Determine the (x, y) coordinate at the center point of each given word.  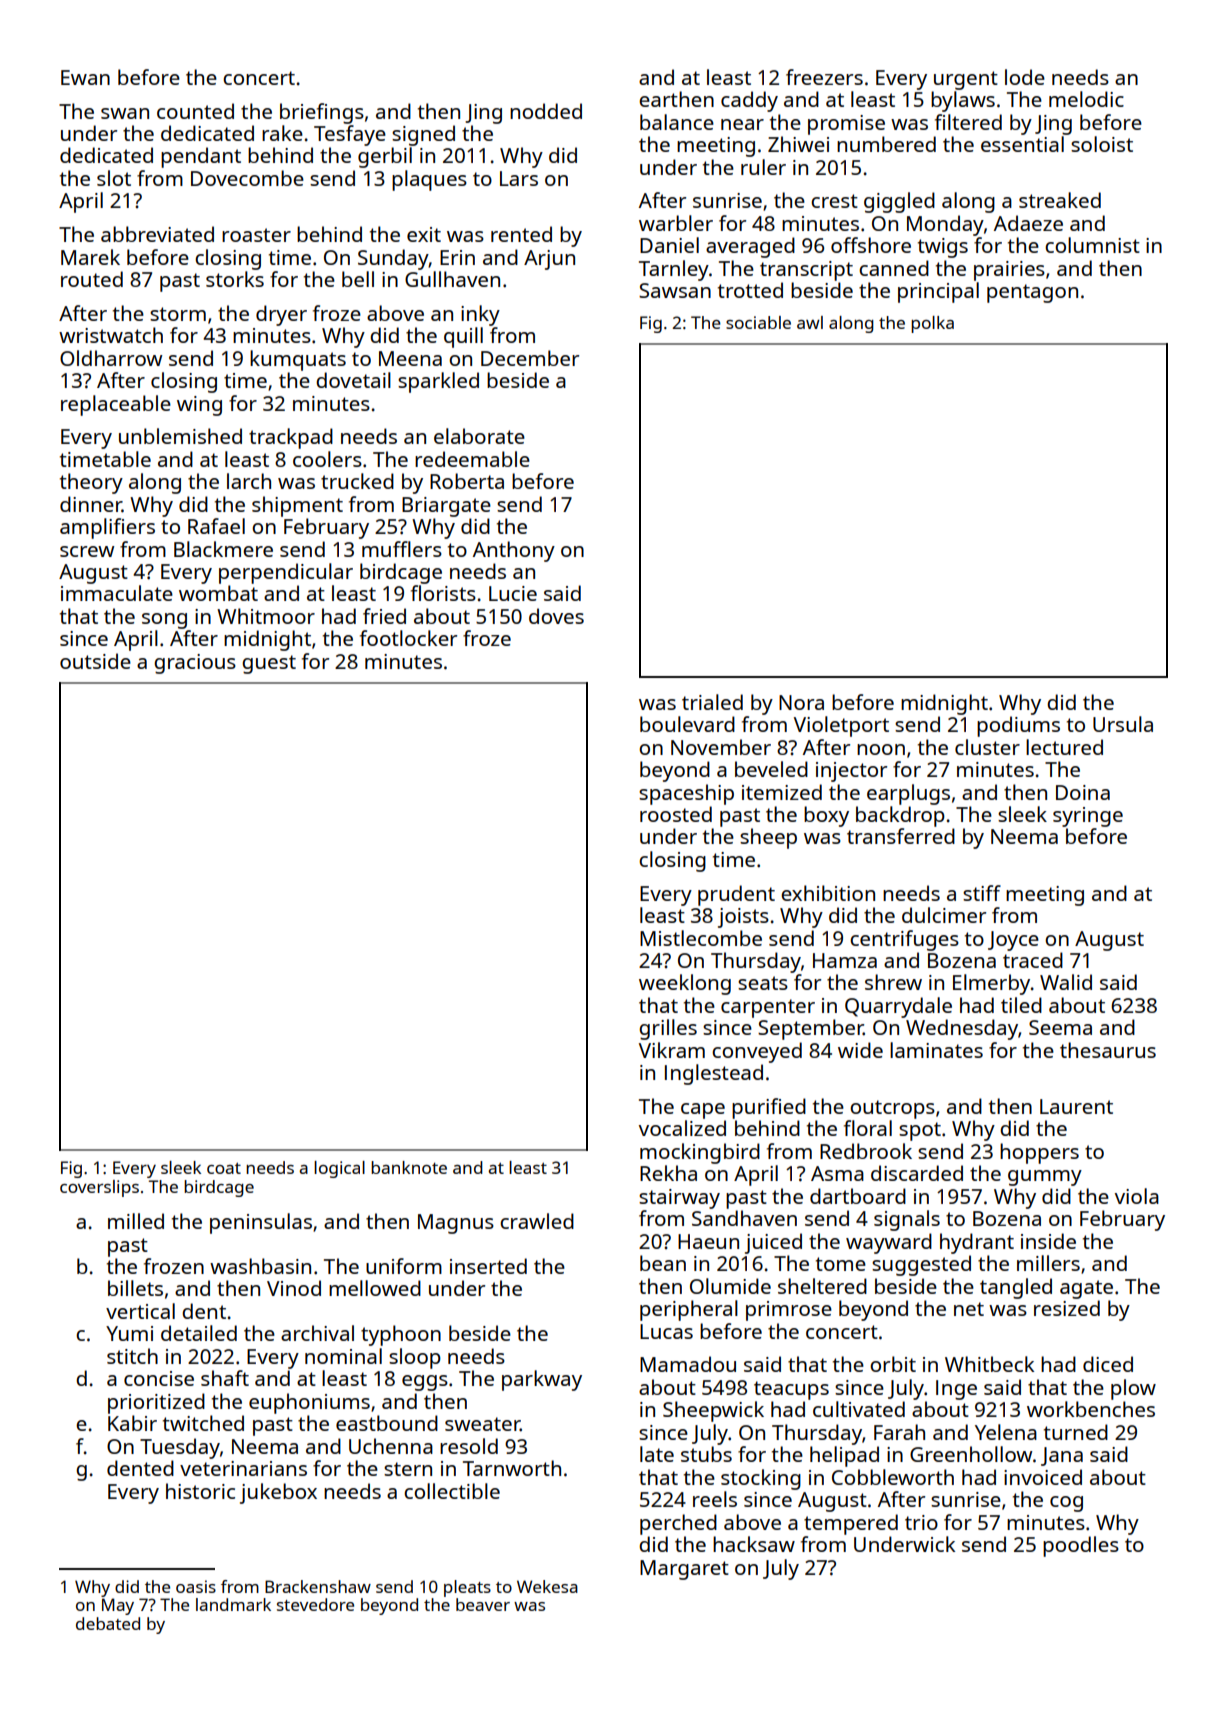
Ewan (85, 77)
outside (95, 661)
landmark (233, 1604)
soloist (1102, 144)
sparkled (438, 382)
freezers (824, 77)
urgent (966, 80)
